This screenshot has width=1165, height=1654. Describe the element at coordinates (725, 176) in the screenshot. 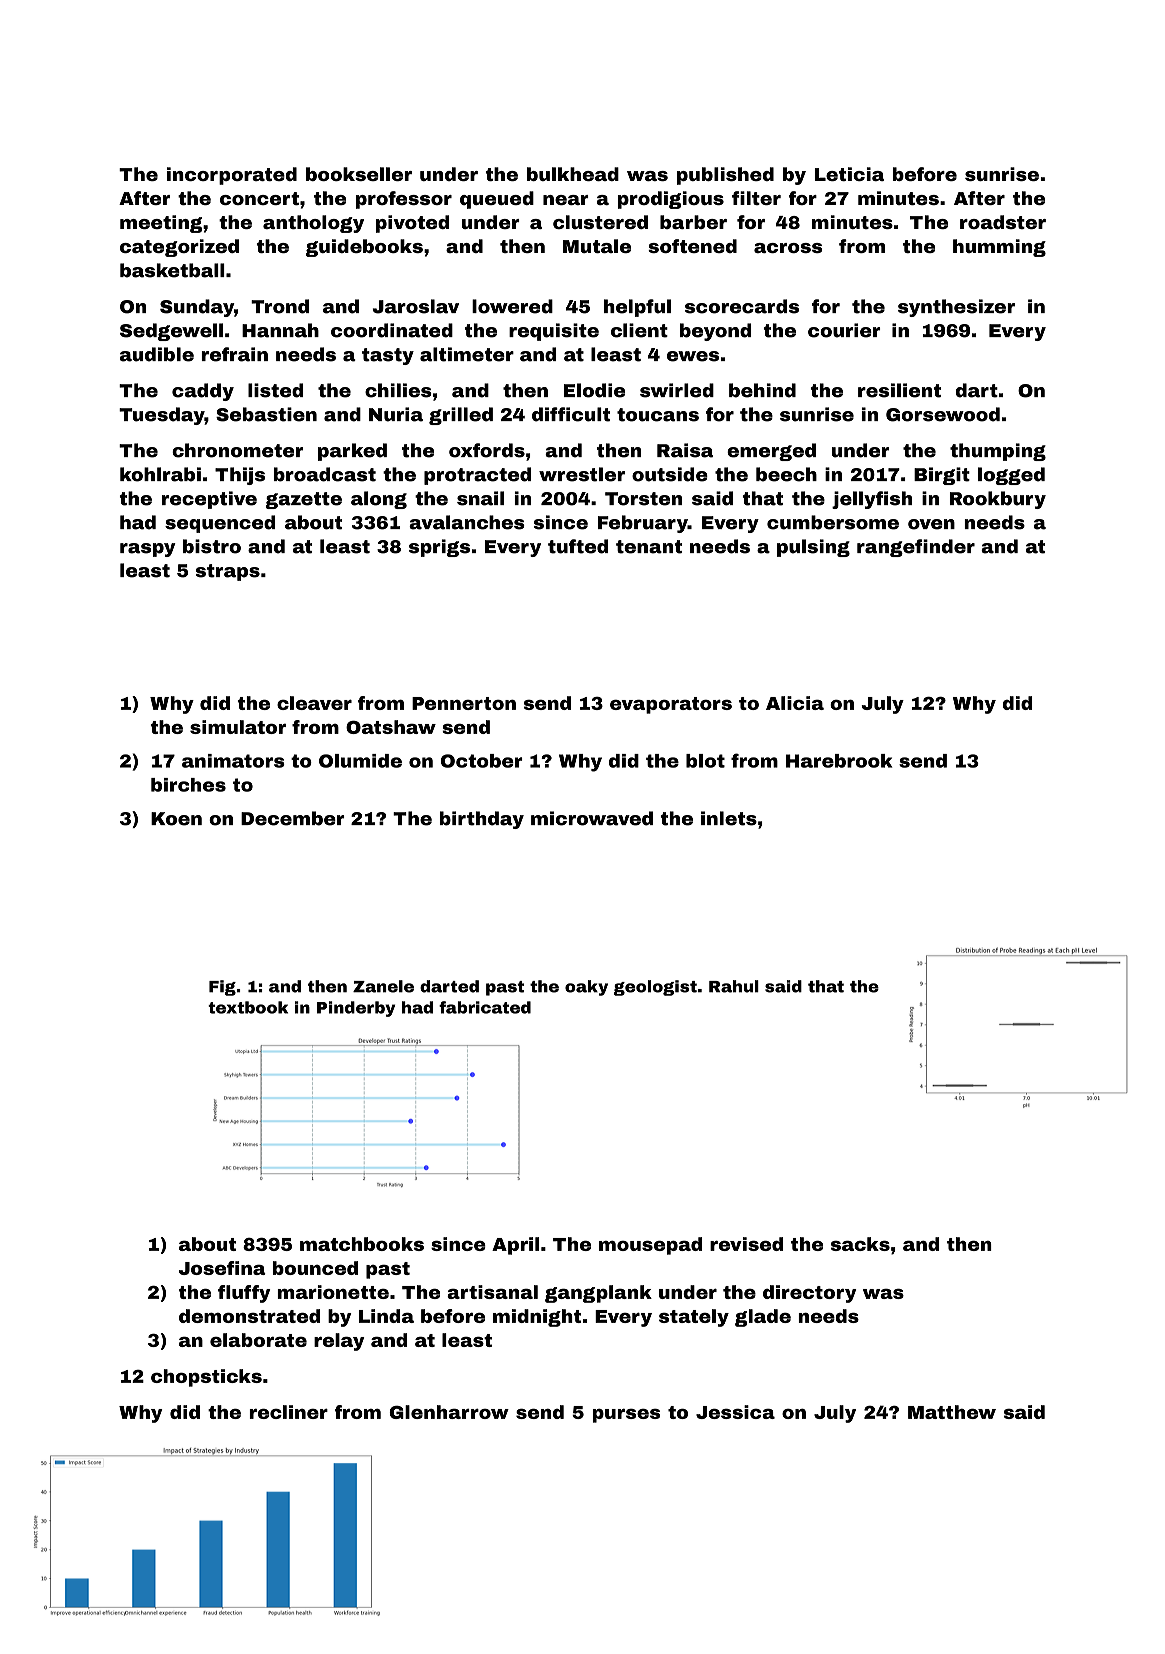

I see `published` at that location.
